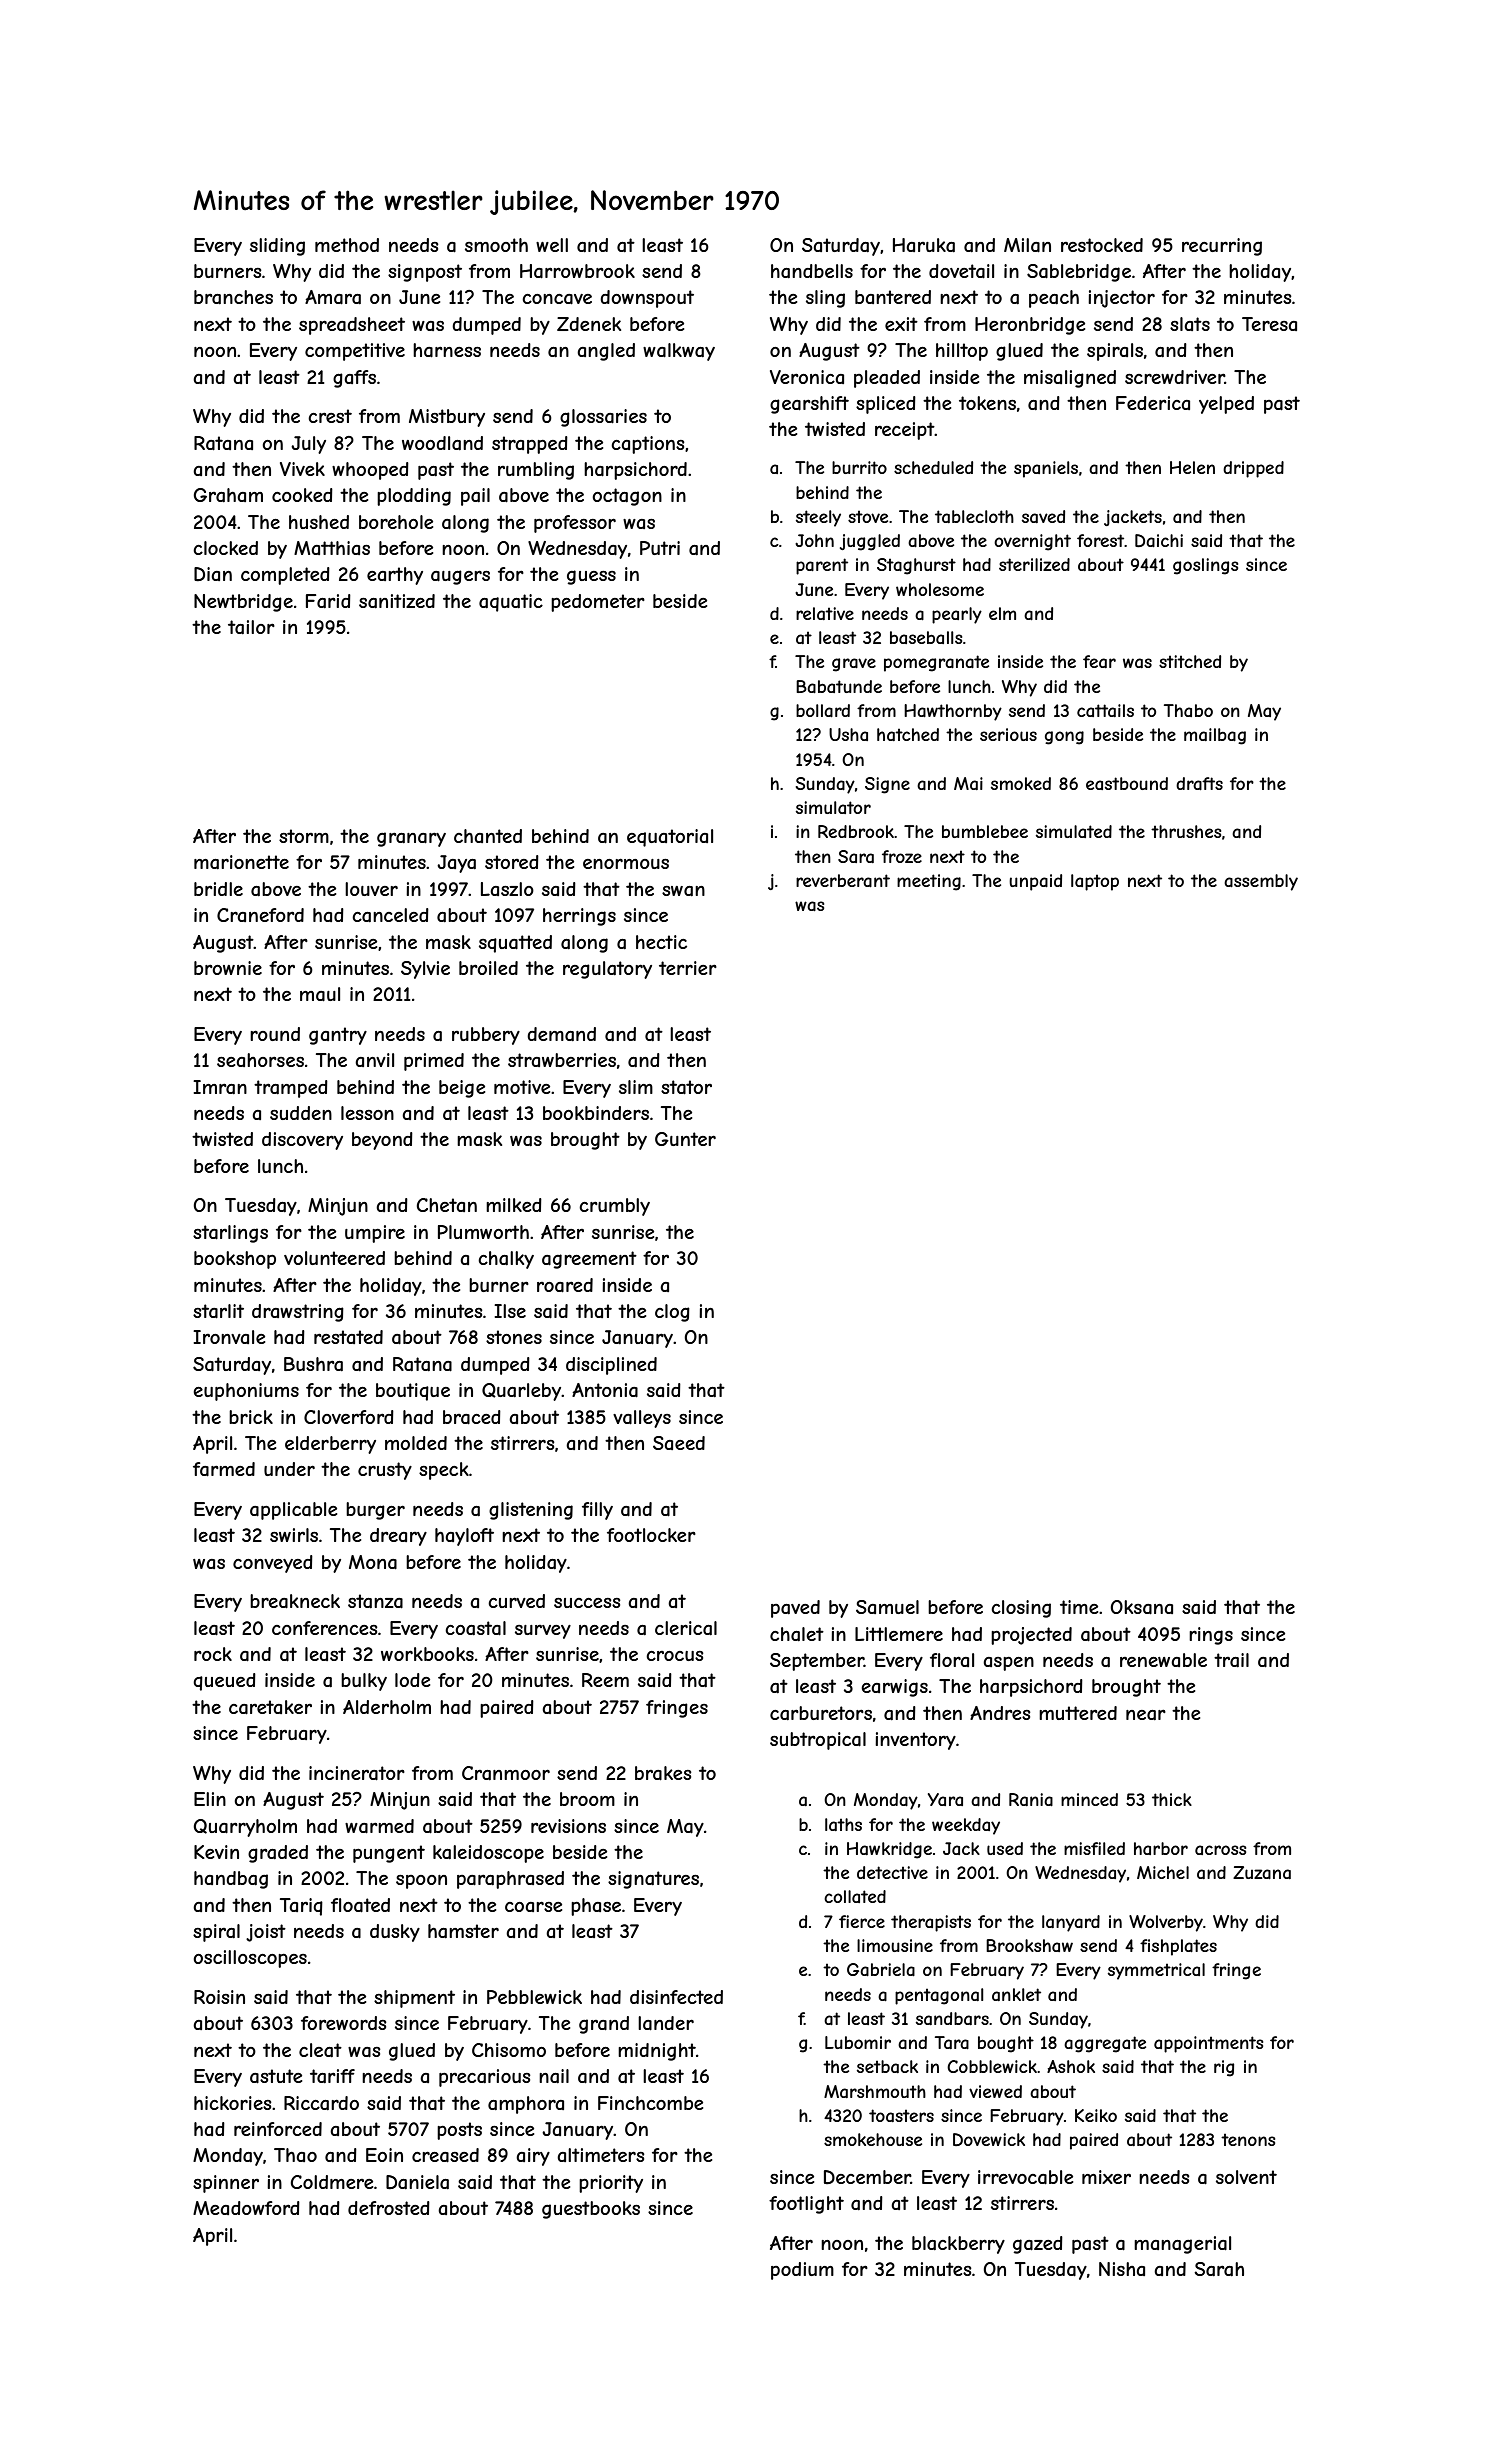 This document has width=1496, height=2464. I want to click on Milan, so click(1027, 245).
